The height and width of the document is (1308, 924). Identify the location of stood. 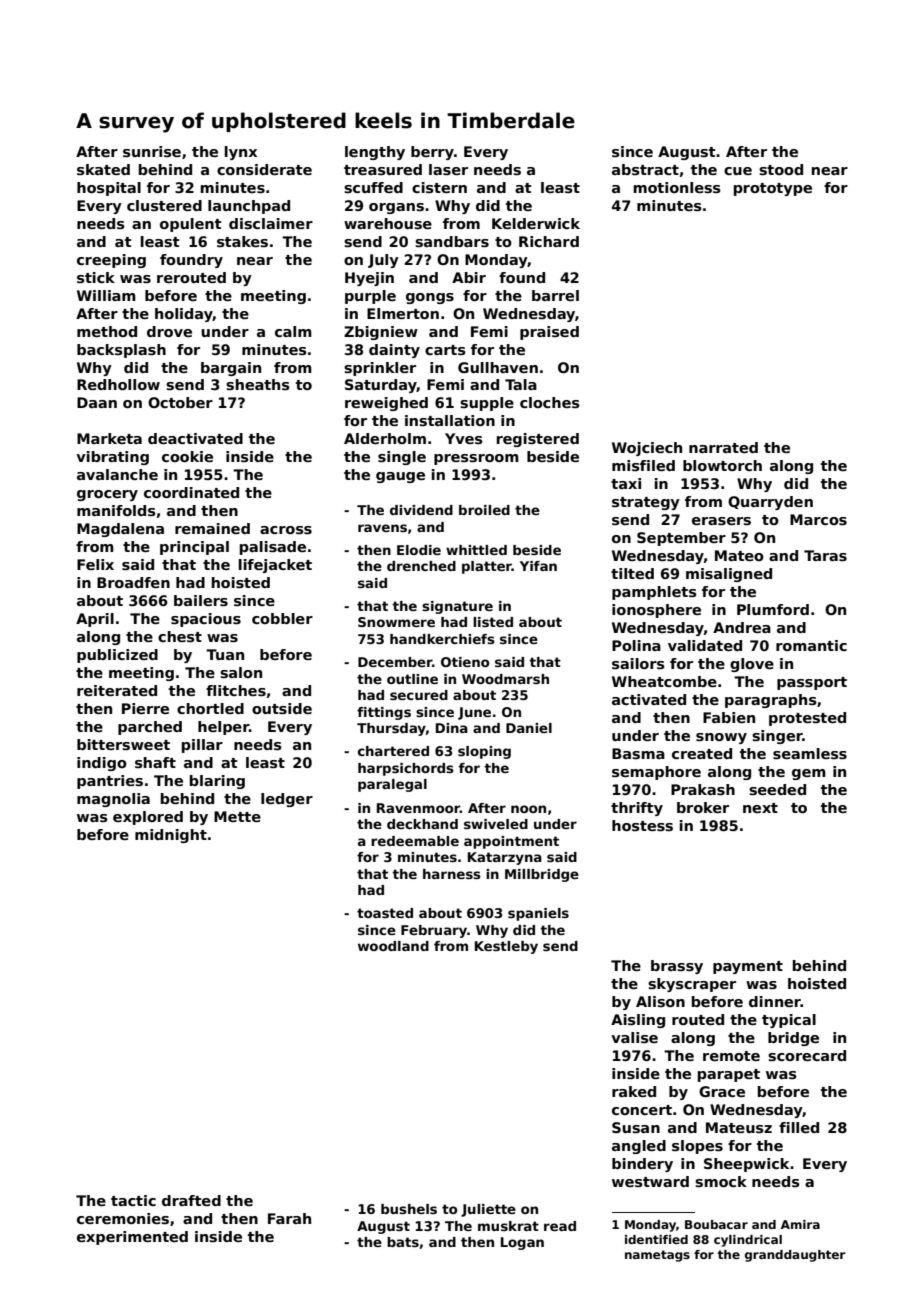
(781, 169).
